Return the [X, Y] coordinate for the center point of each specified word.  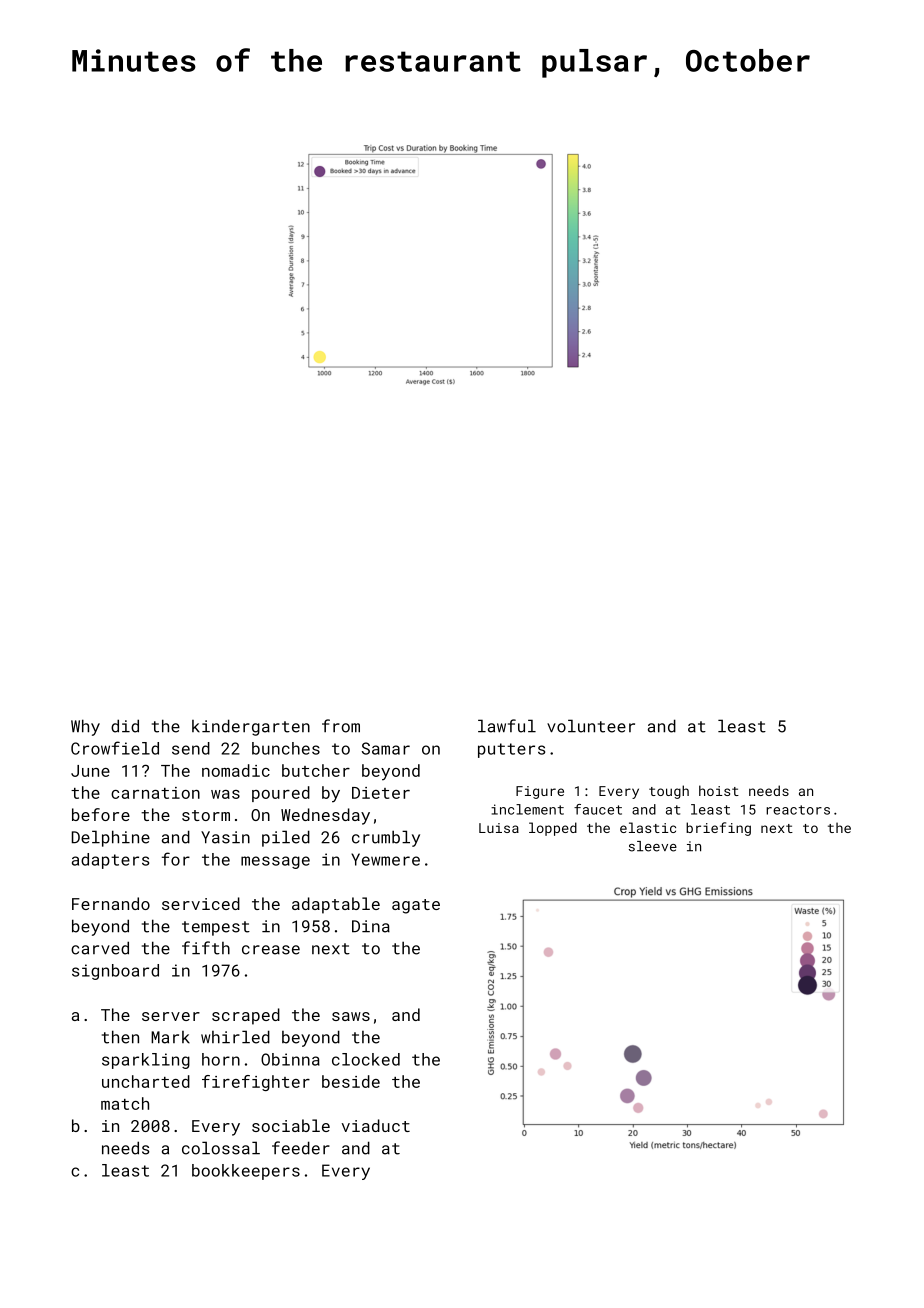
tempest [216, 928]
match [125, 1103]
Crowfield [115, 748]
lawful [507, 726]
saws [351, 1016]
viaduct [376, 1125]
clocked [366, 1059]
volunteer [591, 726]
